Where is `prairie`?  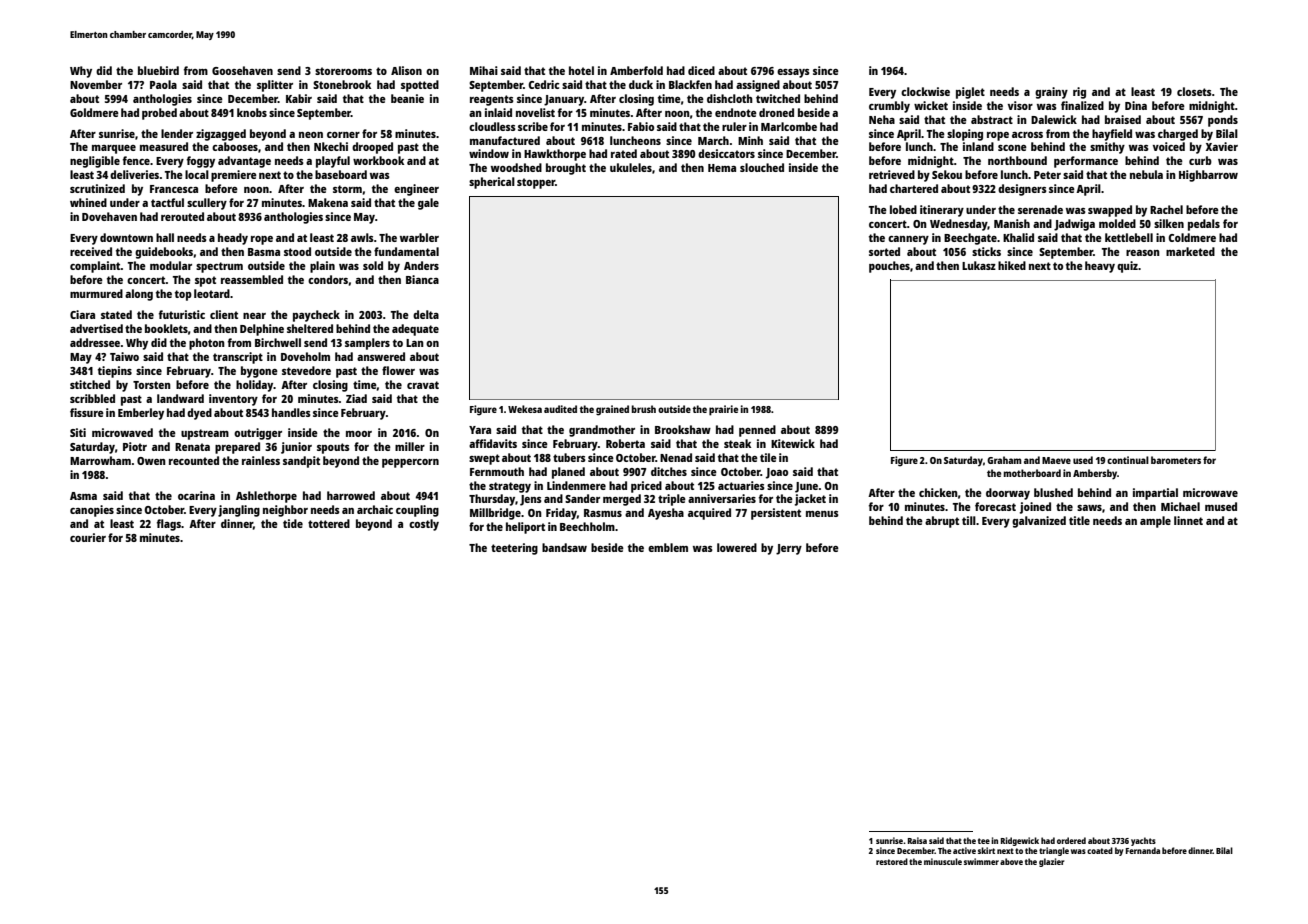 prairie is located at coordinates (723, 410).
